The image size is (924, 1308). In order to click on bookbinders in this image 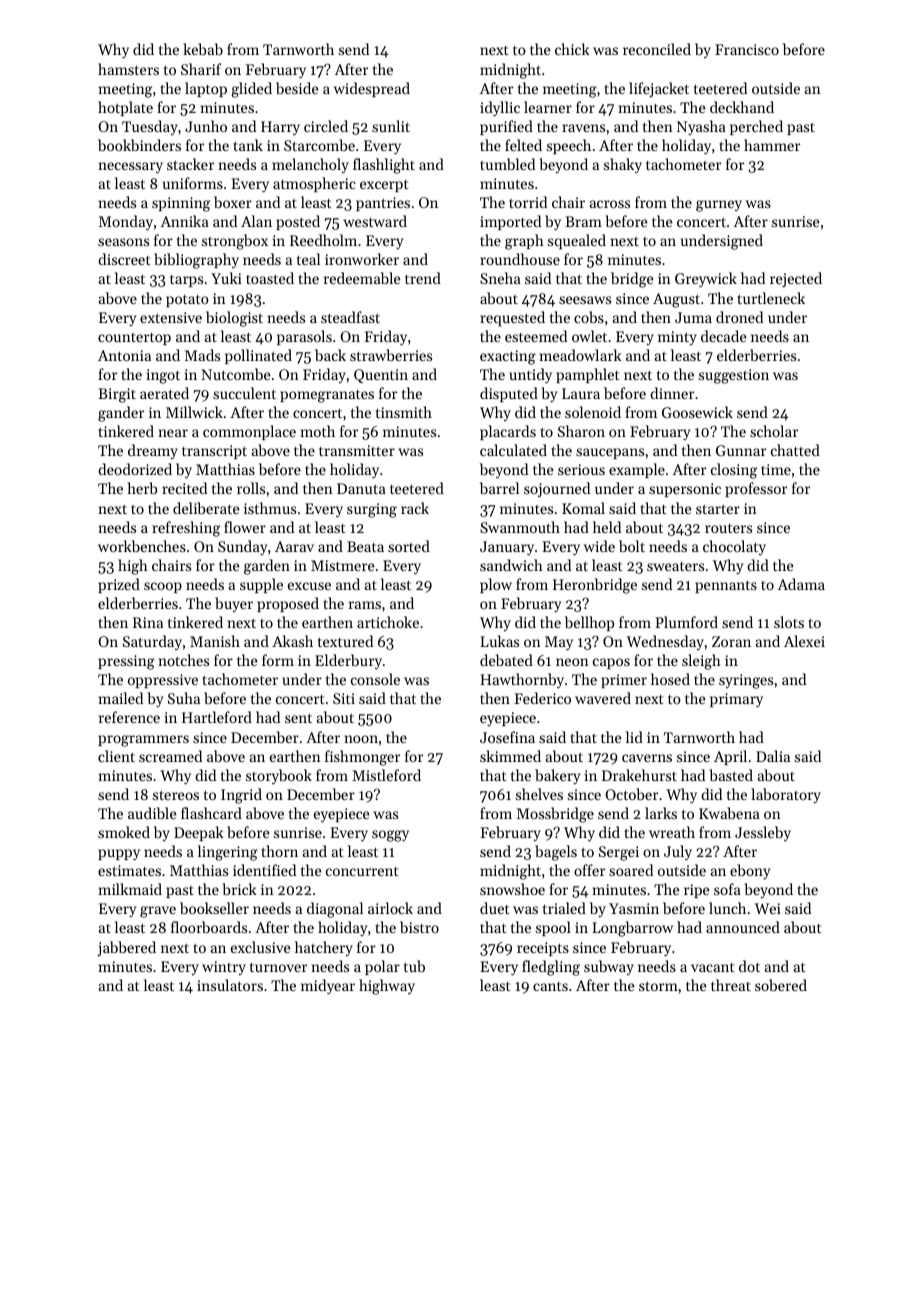, I will do `click(139, 145)`.
